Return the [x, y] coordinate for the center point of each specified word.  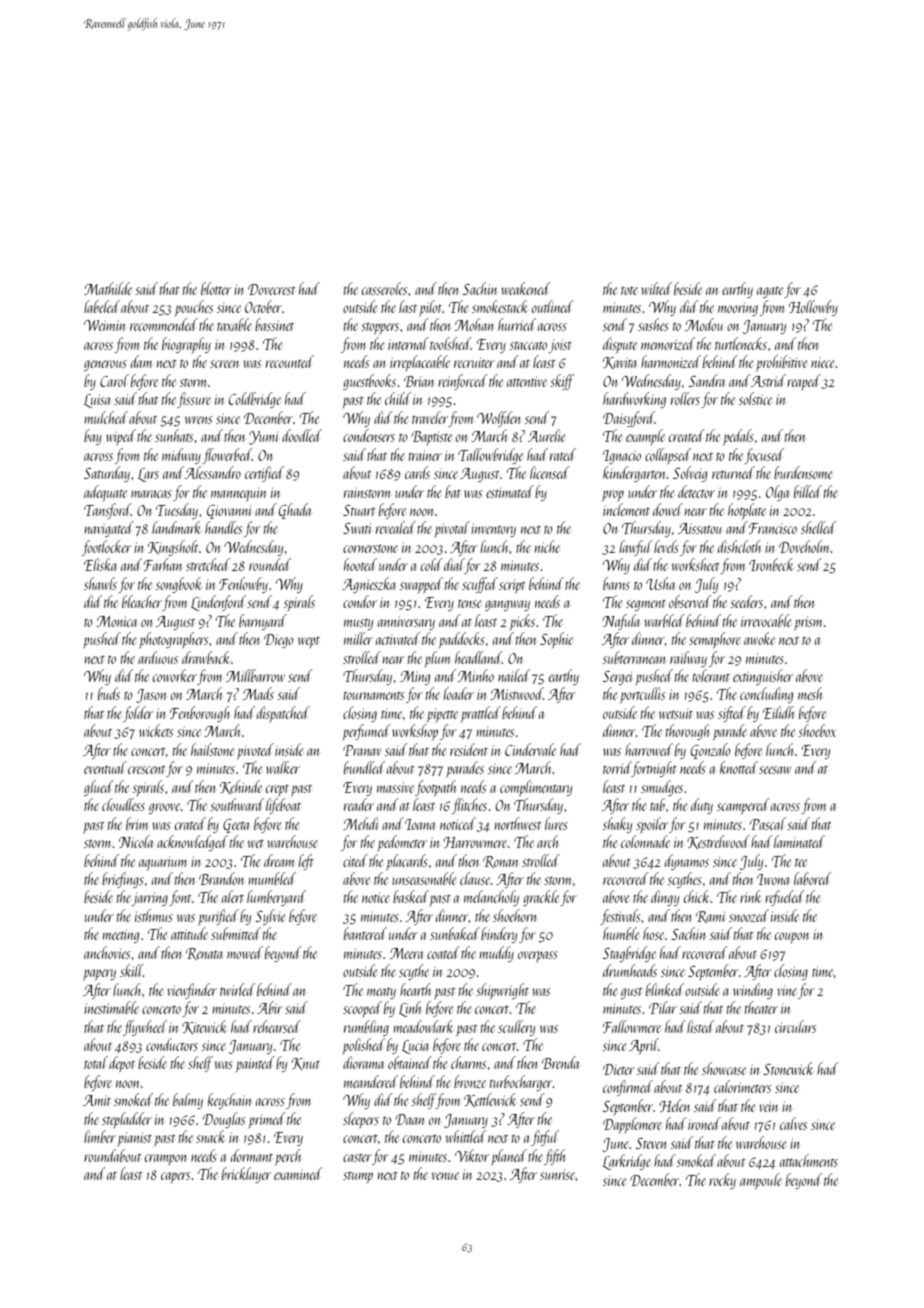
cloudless [123, 804]
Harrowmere [475, 842]
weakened [525, 288]
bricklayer [246, 1175]
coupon [792, 938]
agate [770, 292]
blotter [216, 288]
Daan [410, 1119]
